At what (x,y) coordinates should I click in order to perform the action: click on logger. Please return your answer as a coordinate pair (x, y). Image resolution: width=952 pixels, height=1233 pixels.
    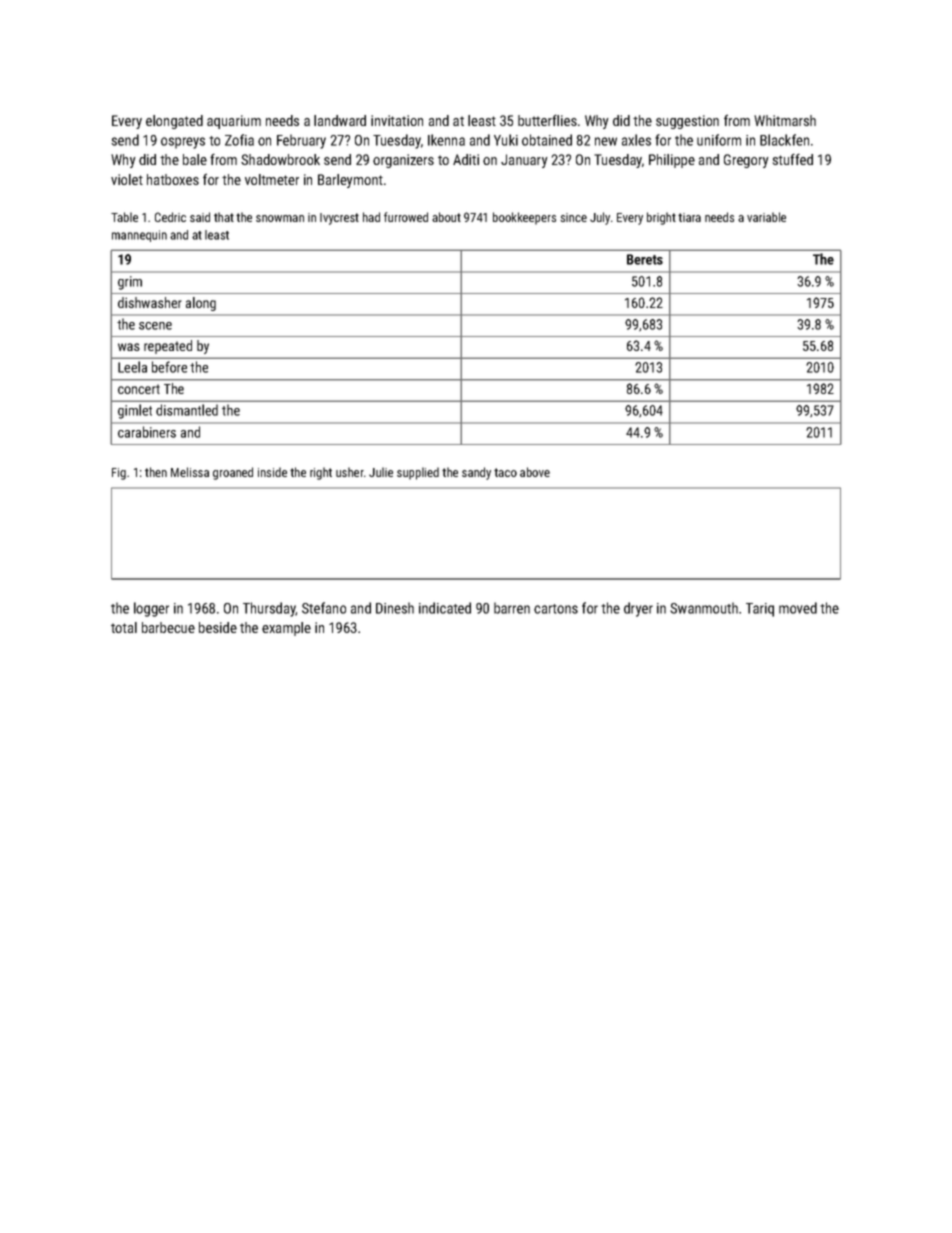
    Looking at the image, I should click on (151, 609).
